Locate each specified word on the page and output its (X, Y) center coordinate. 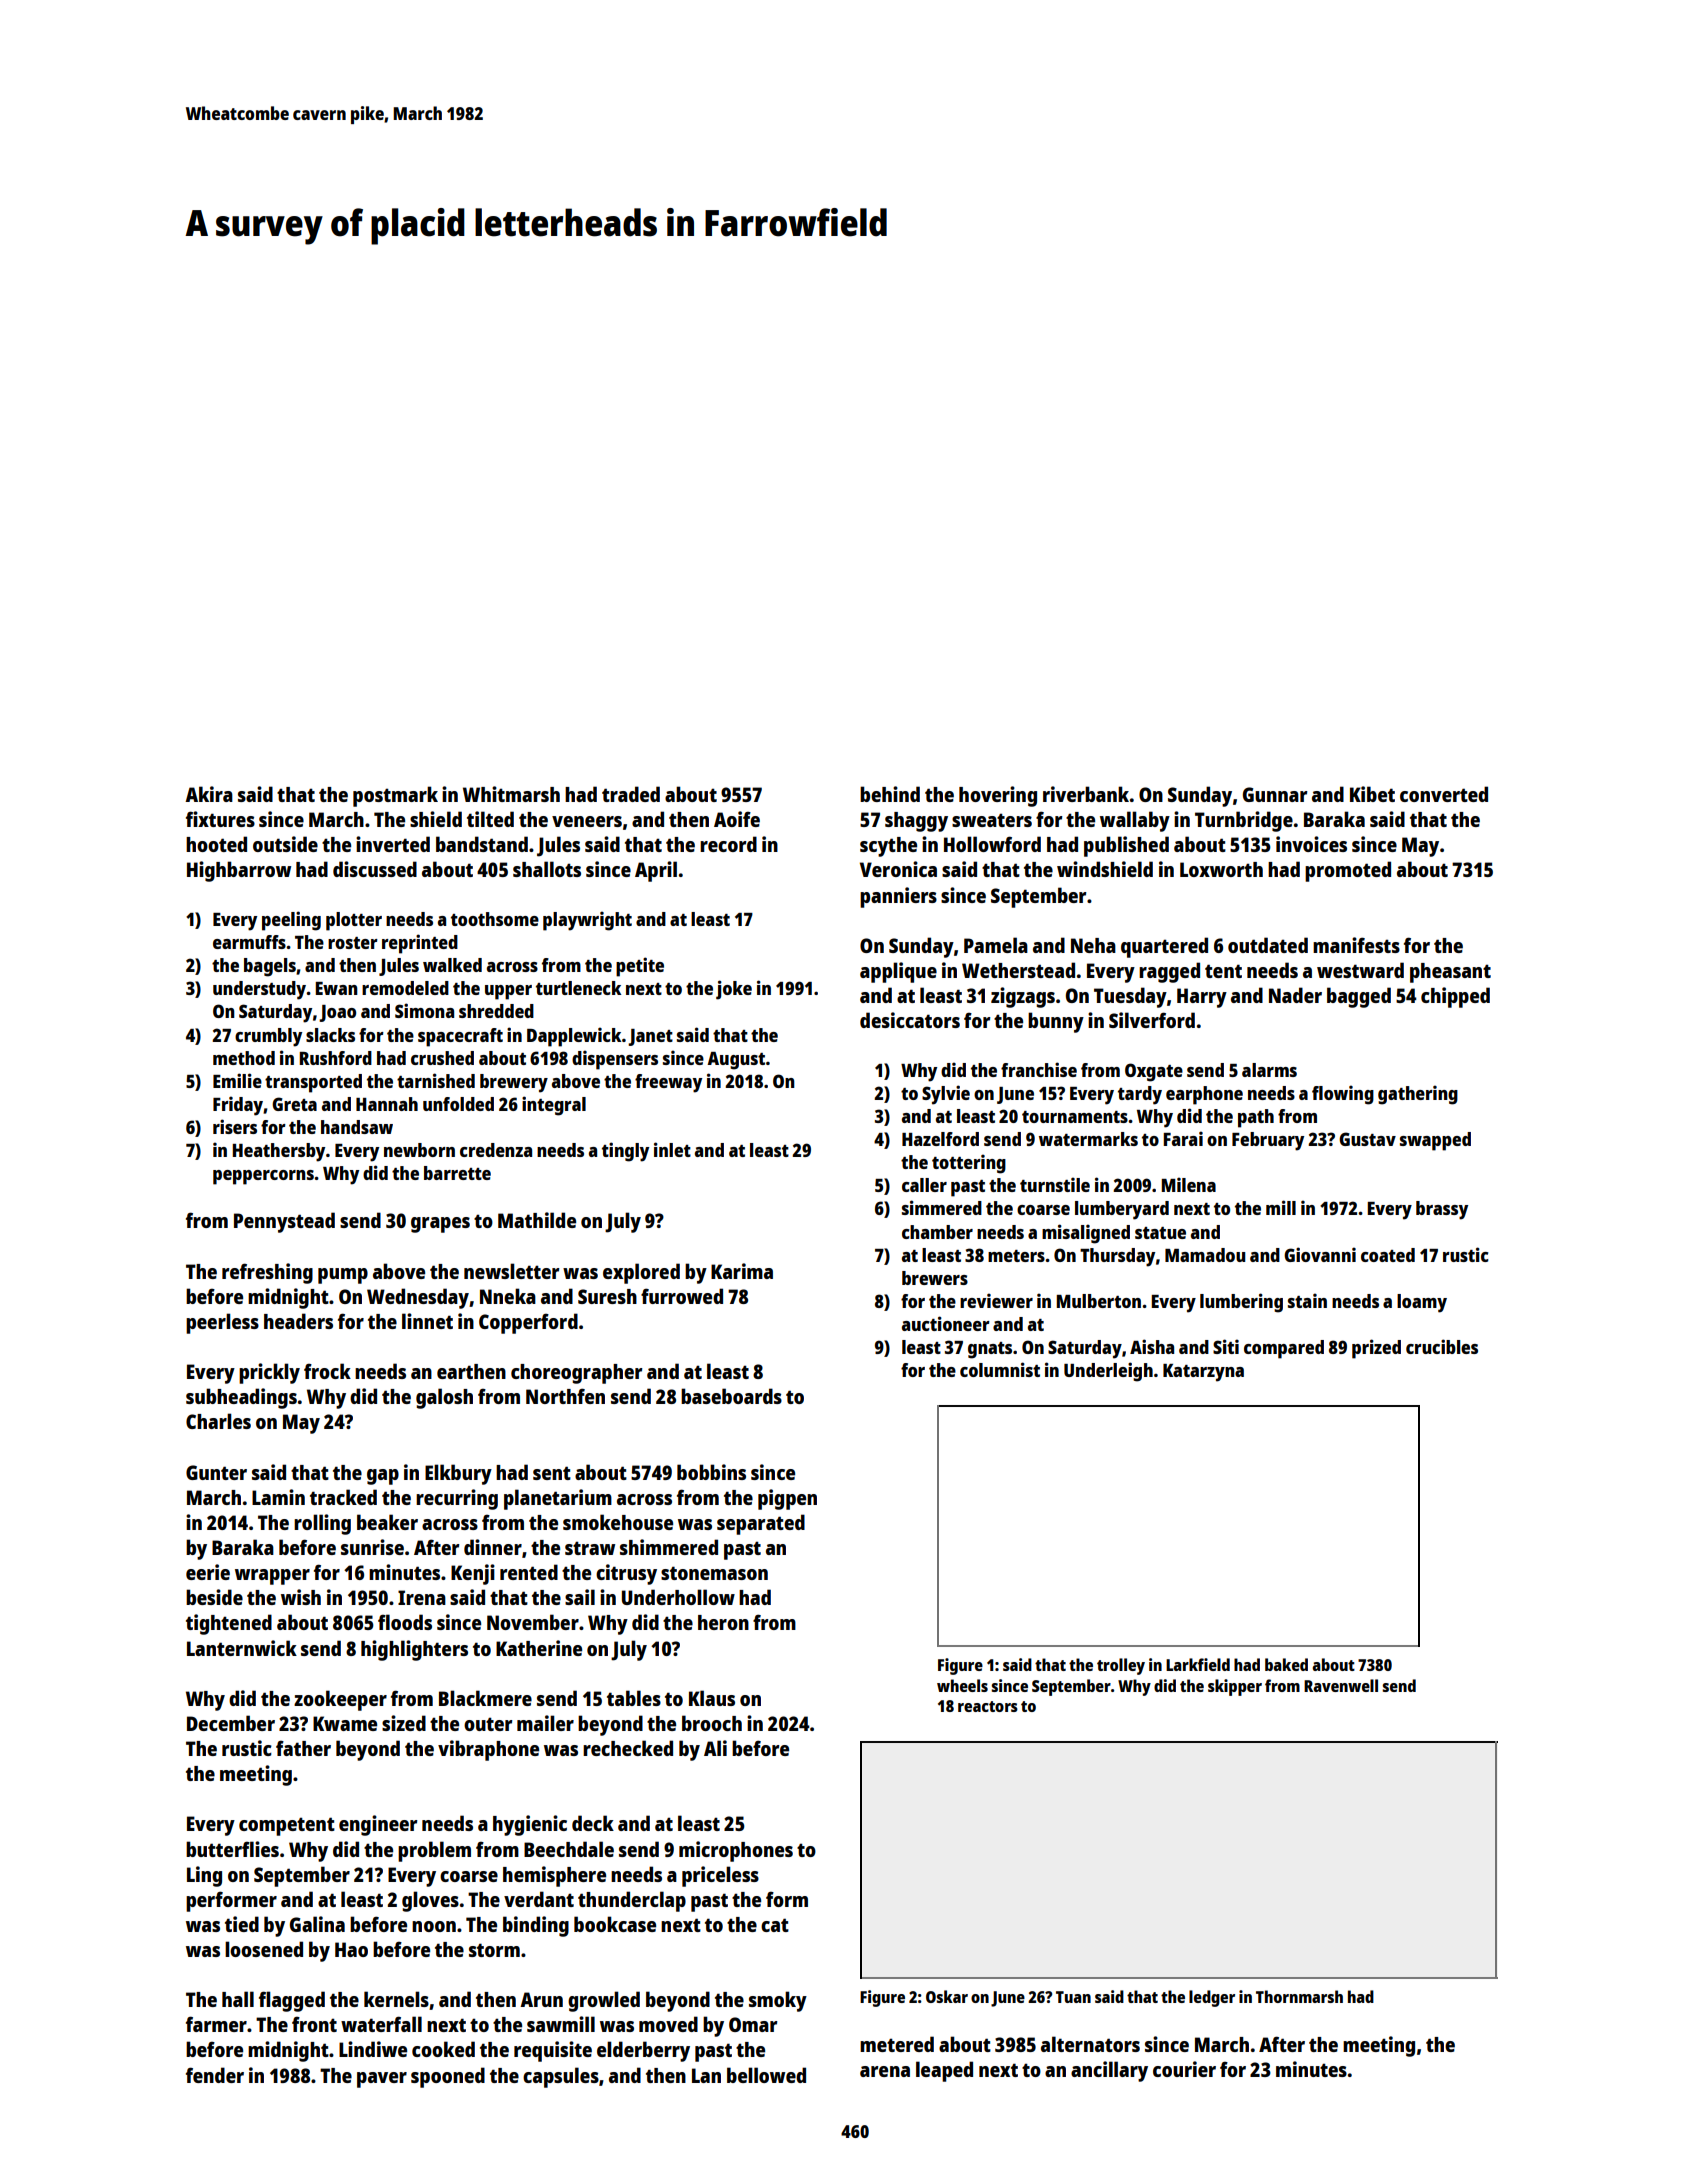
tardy (1140, 1095)
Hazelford (940, 1139)
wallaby (1135, 821)
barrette (457, 1173)
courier (1184, 2069)
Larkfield (1198, 1664)
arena (885, 2071)
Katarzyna (1203, 1373)
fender (215, 2075)
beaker (387, 1522)
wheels (962, 1685)
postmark (395, 796)
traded (631, 794)
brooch (712, 1723)
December (231, 1723)
